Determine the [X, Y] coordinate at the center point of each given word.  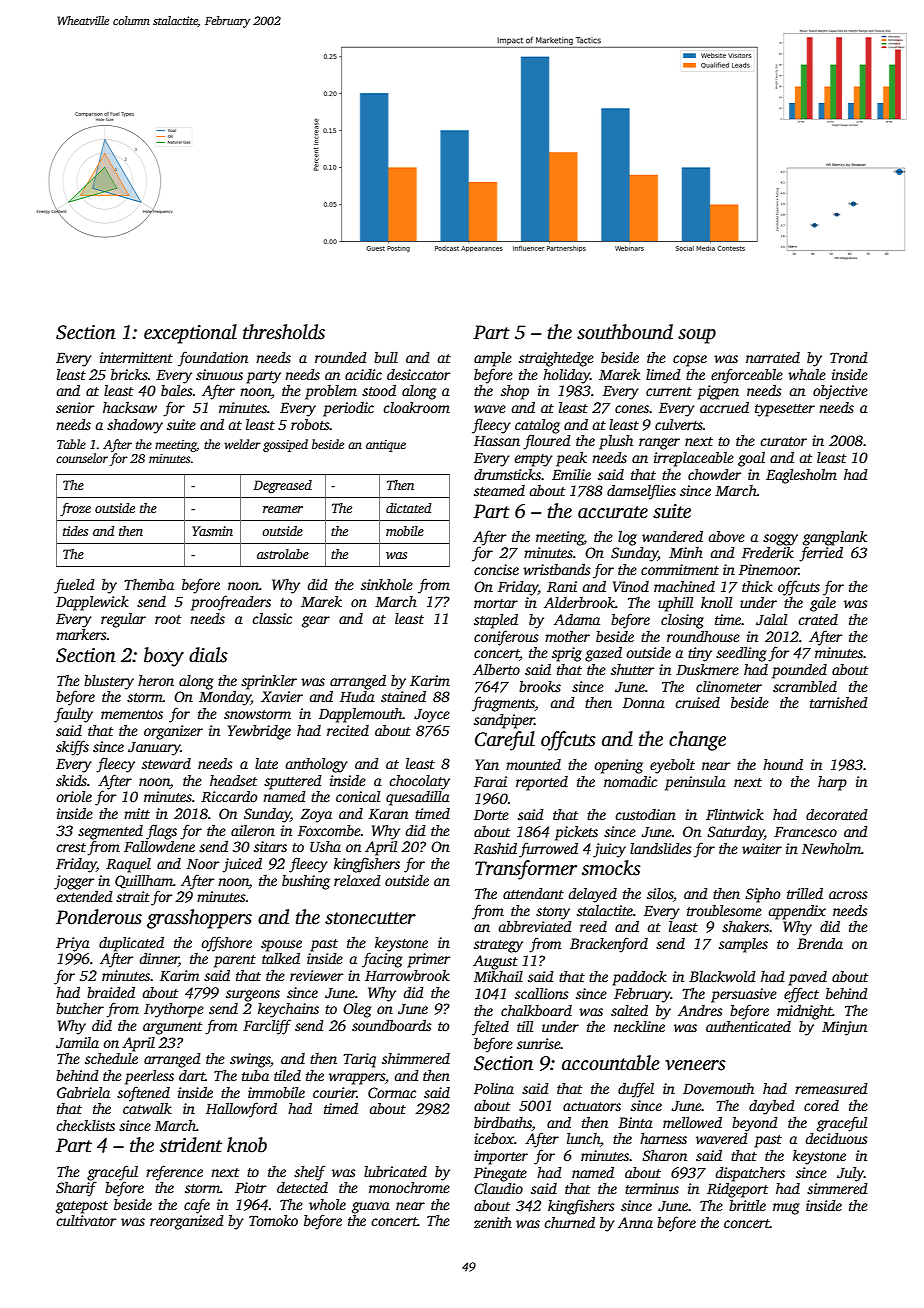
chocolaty [419, 782]
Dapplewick [92, 603]
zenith [493, 1222]
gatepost [82, 1207]
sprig [567, 654]
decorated [837, 814]
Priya [73, 944]
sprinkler [269, 682]
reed [593, 926]
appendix [797, 912]
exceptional [190, 334]
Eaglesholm [801, 476]
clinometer [729, 686]
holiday [566, 376]
